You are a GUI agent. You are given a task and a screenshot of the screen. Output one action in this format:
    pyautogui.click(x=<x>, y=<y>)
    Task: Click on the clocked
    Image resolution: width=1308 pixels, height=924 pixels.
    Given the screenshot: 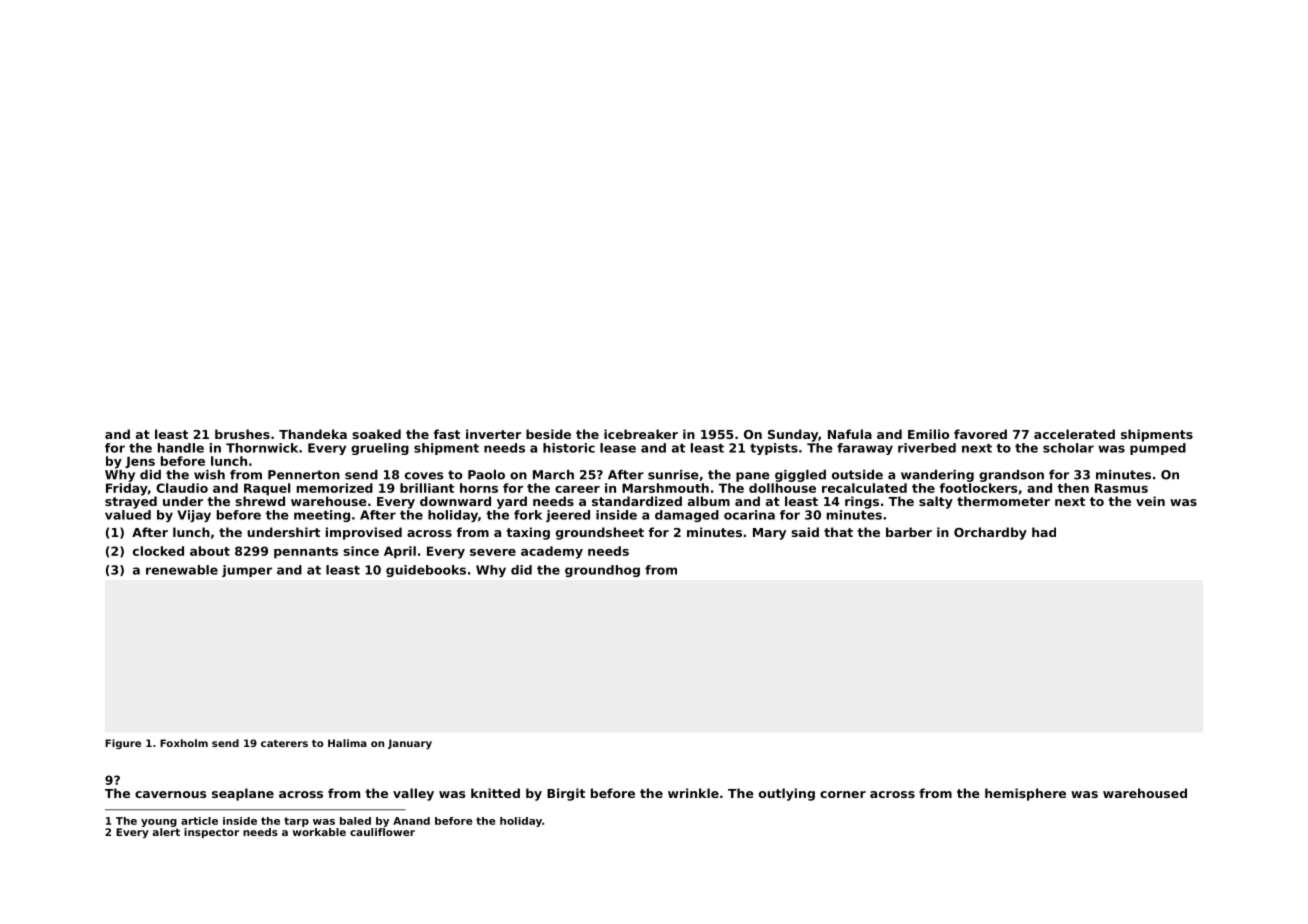 What is the action you would take?
    pyautogui.click(x=158, y=551)
